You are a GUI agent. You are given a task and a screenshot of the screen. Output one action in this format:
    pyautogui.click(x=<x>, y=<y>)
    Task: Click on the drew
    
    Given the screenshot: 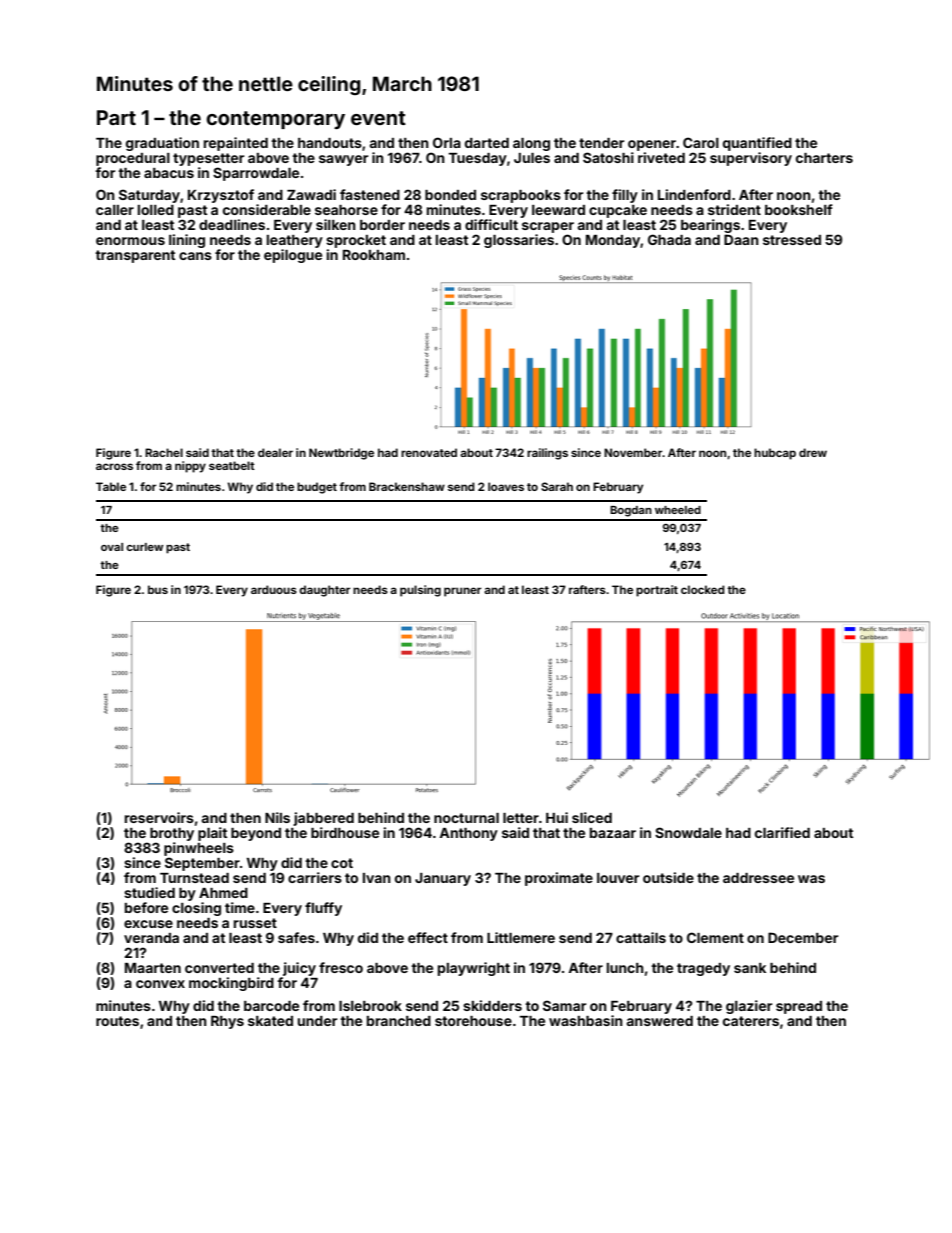 What is the action you would take?
    pyautogui.click(x=813, y=452)
